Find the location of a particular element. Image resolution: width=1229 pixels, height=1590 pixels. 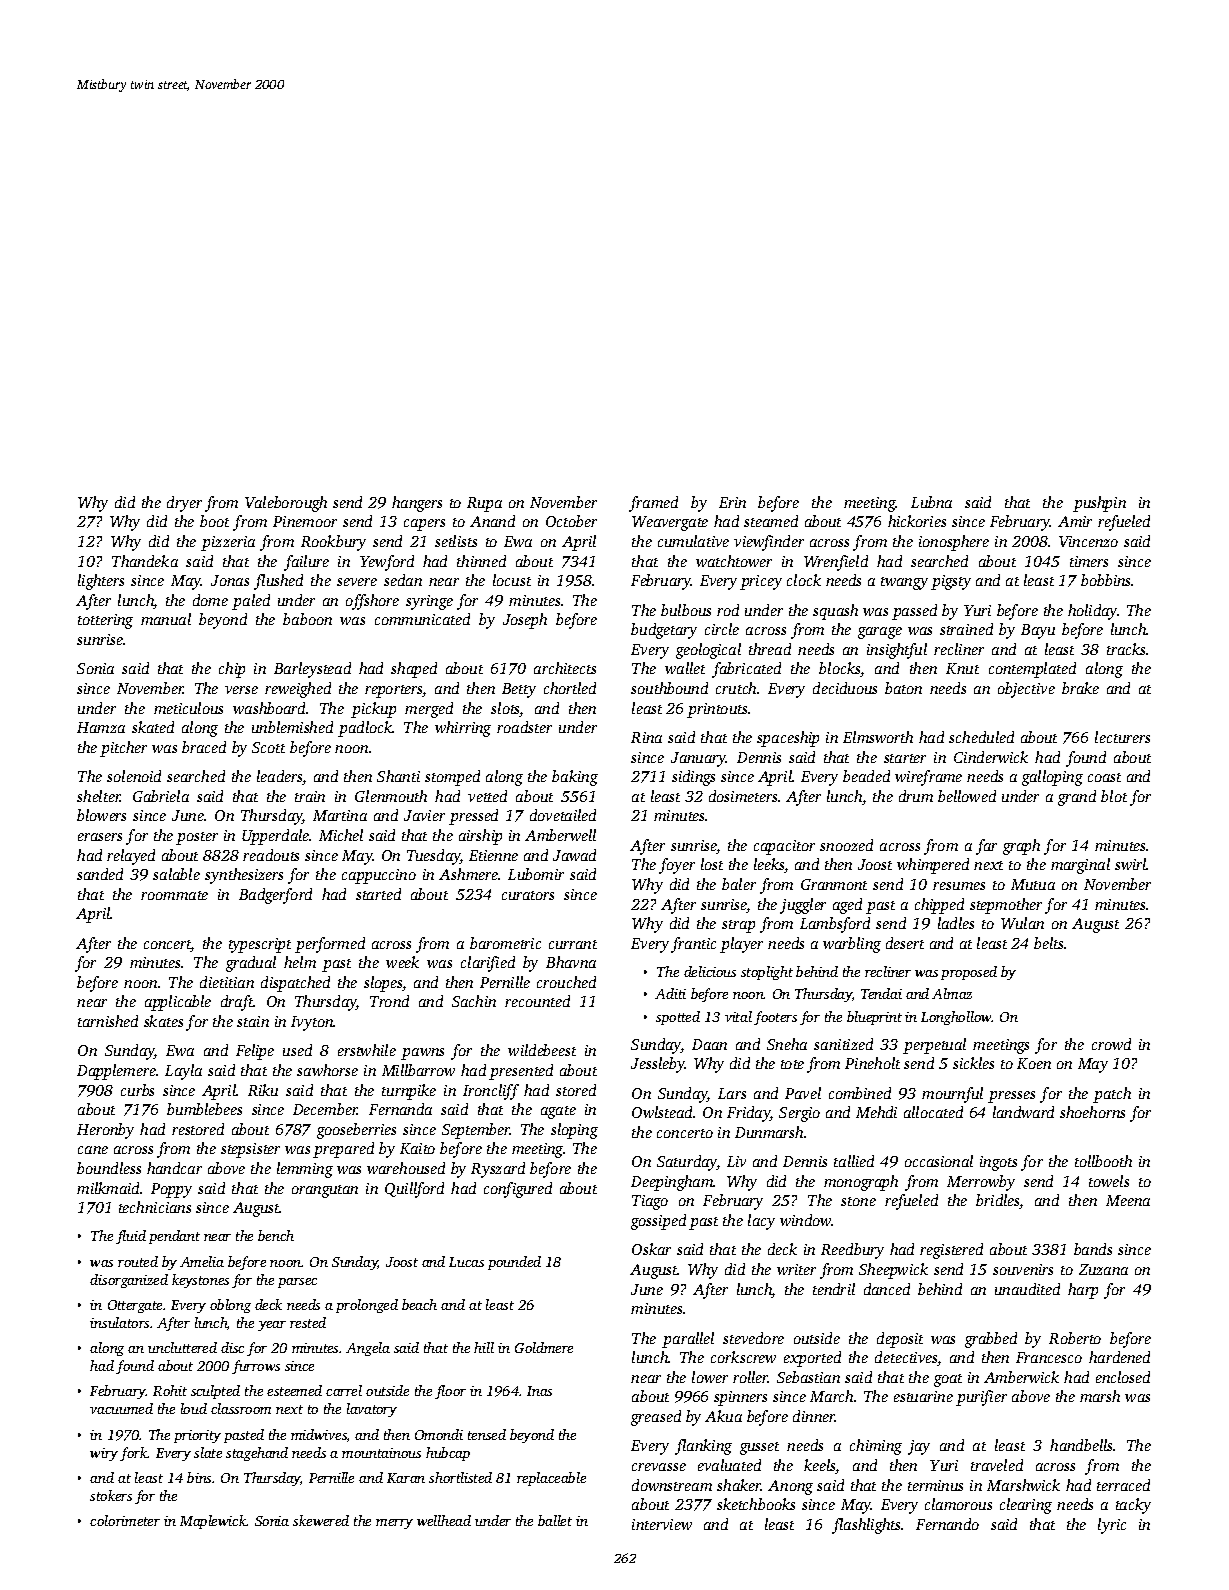

flashlights is located at coordinates (866, 1526).
